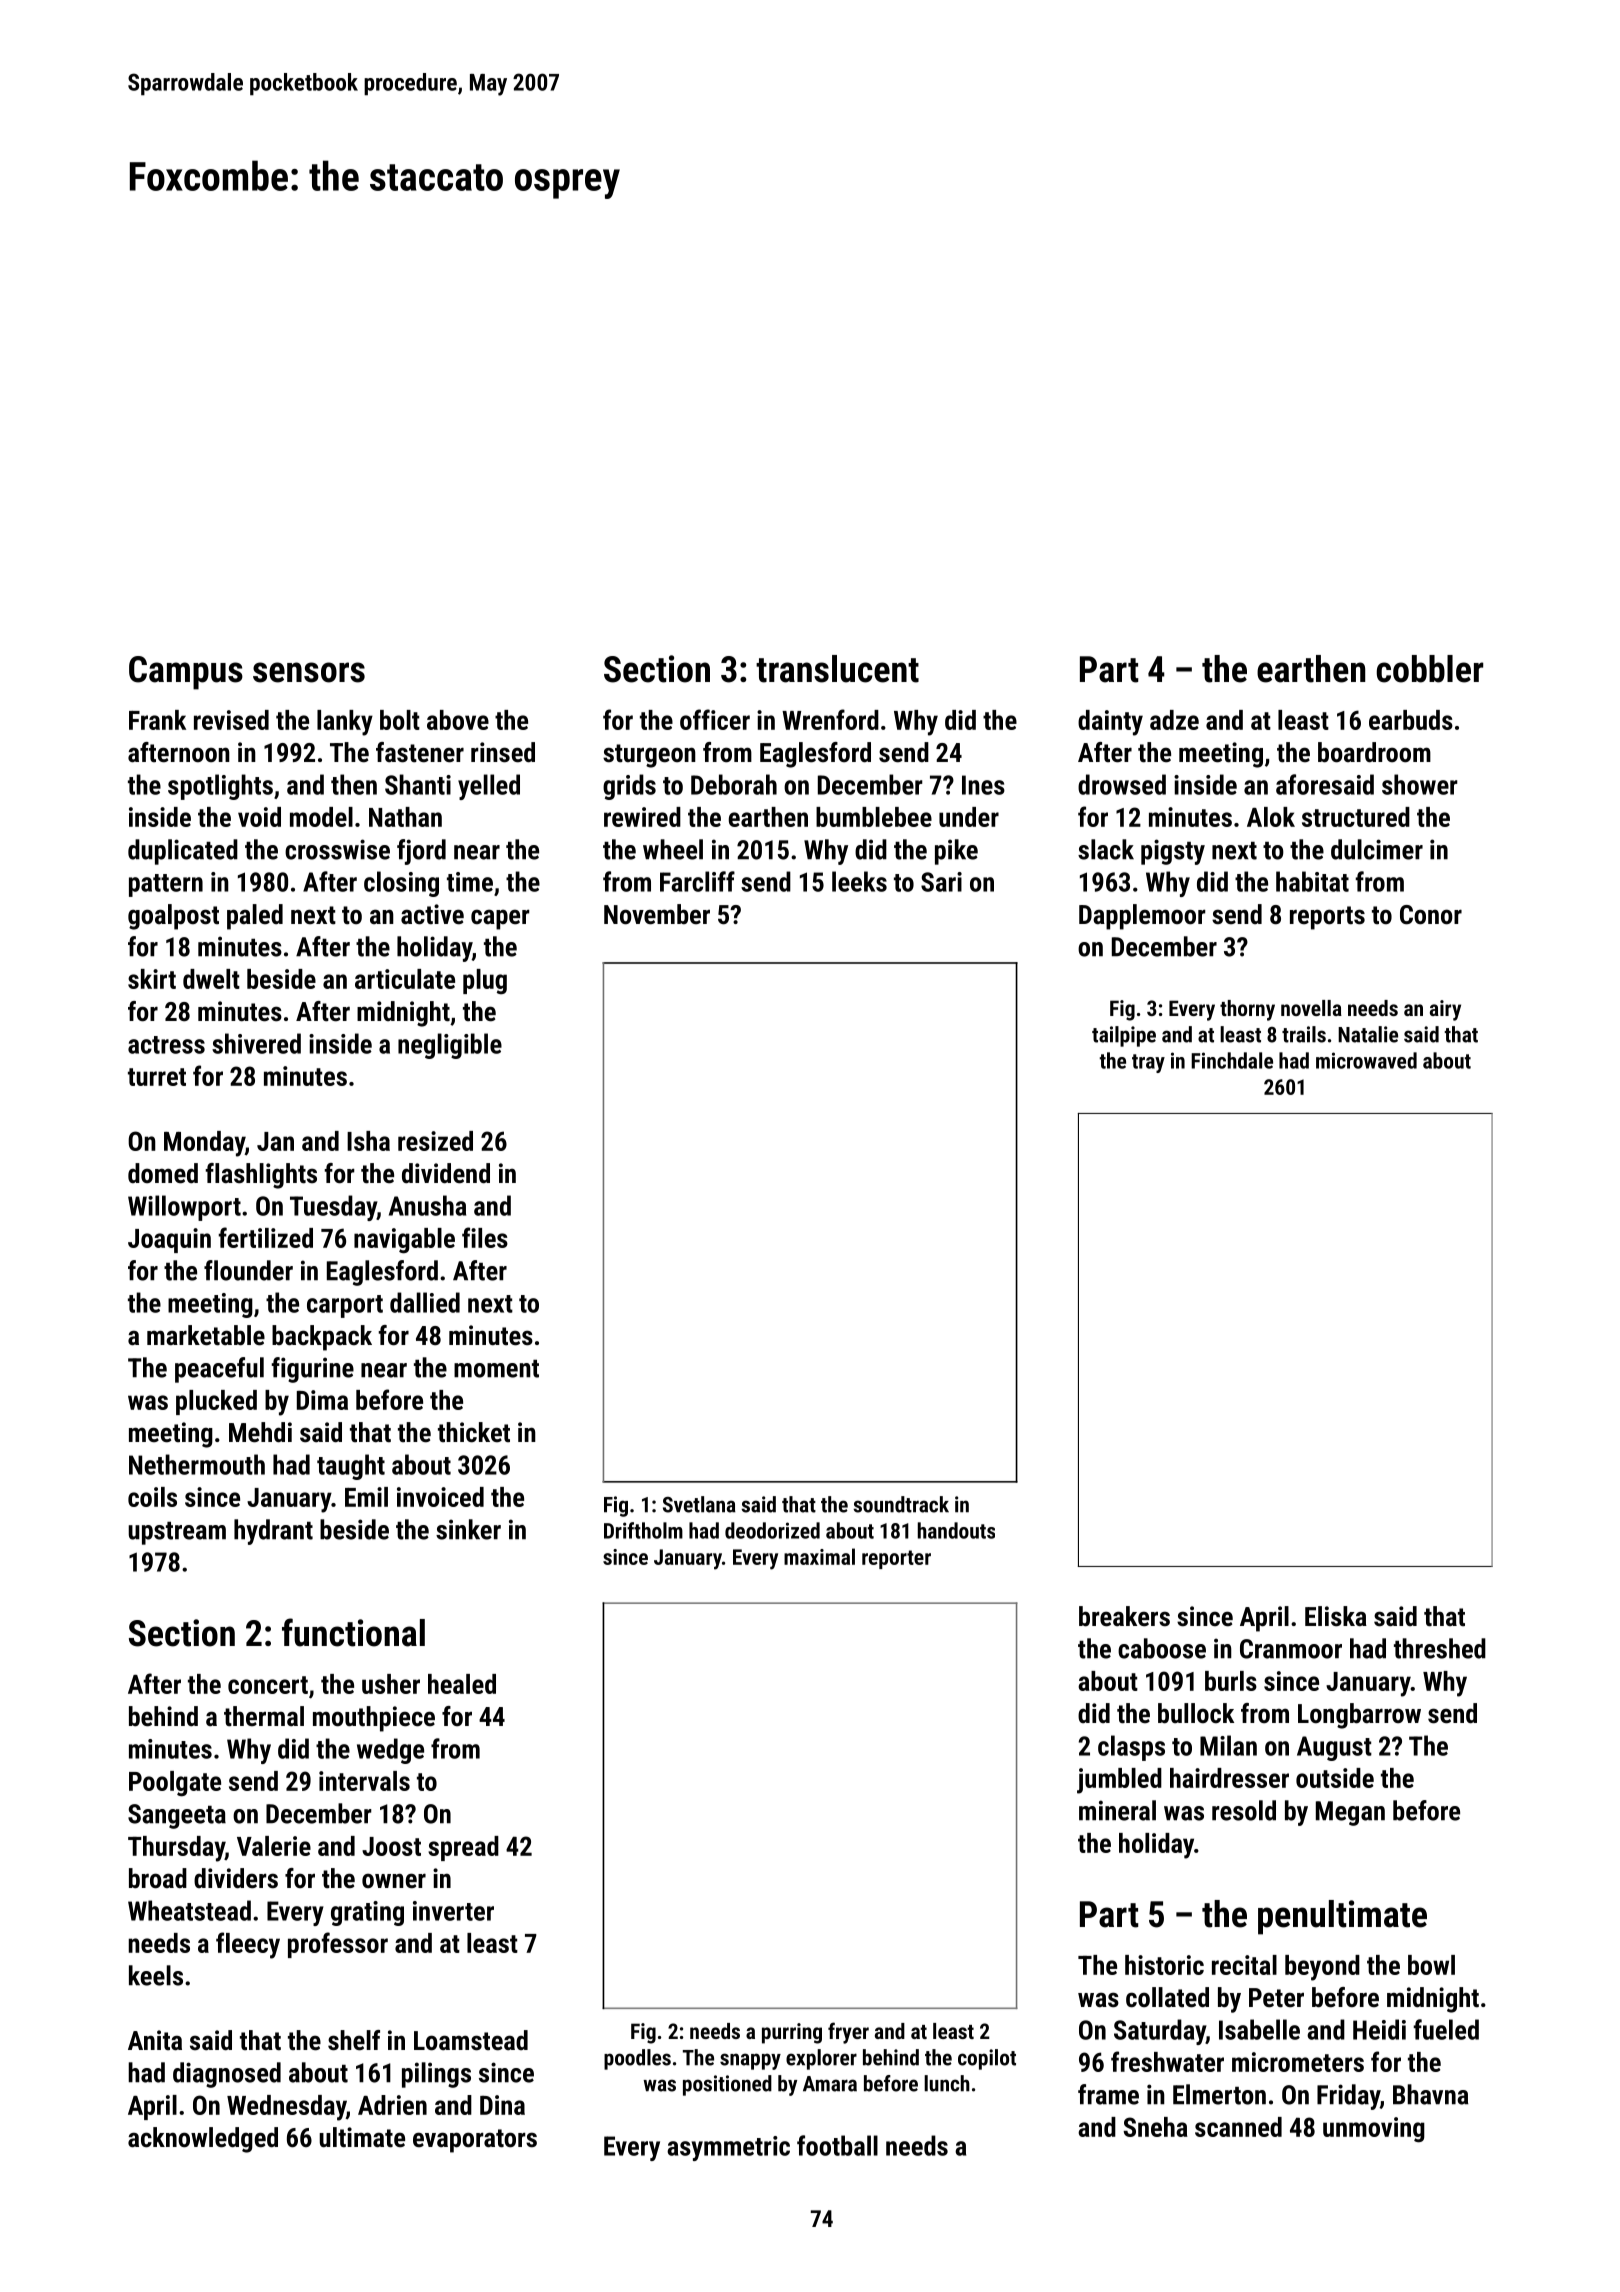  I want to click on asymmetric, so click(728, 2148).
